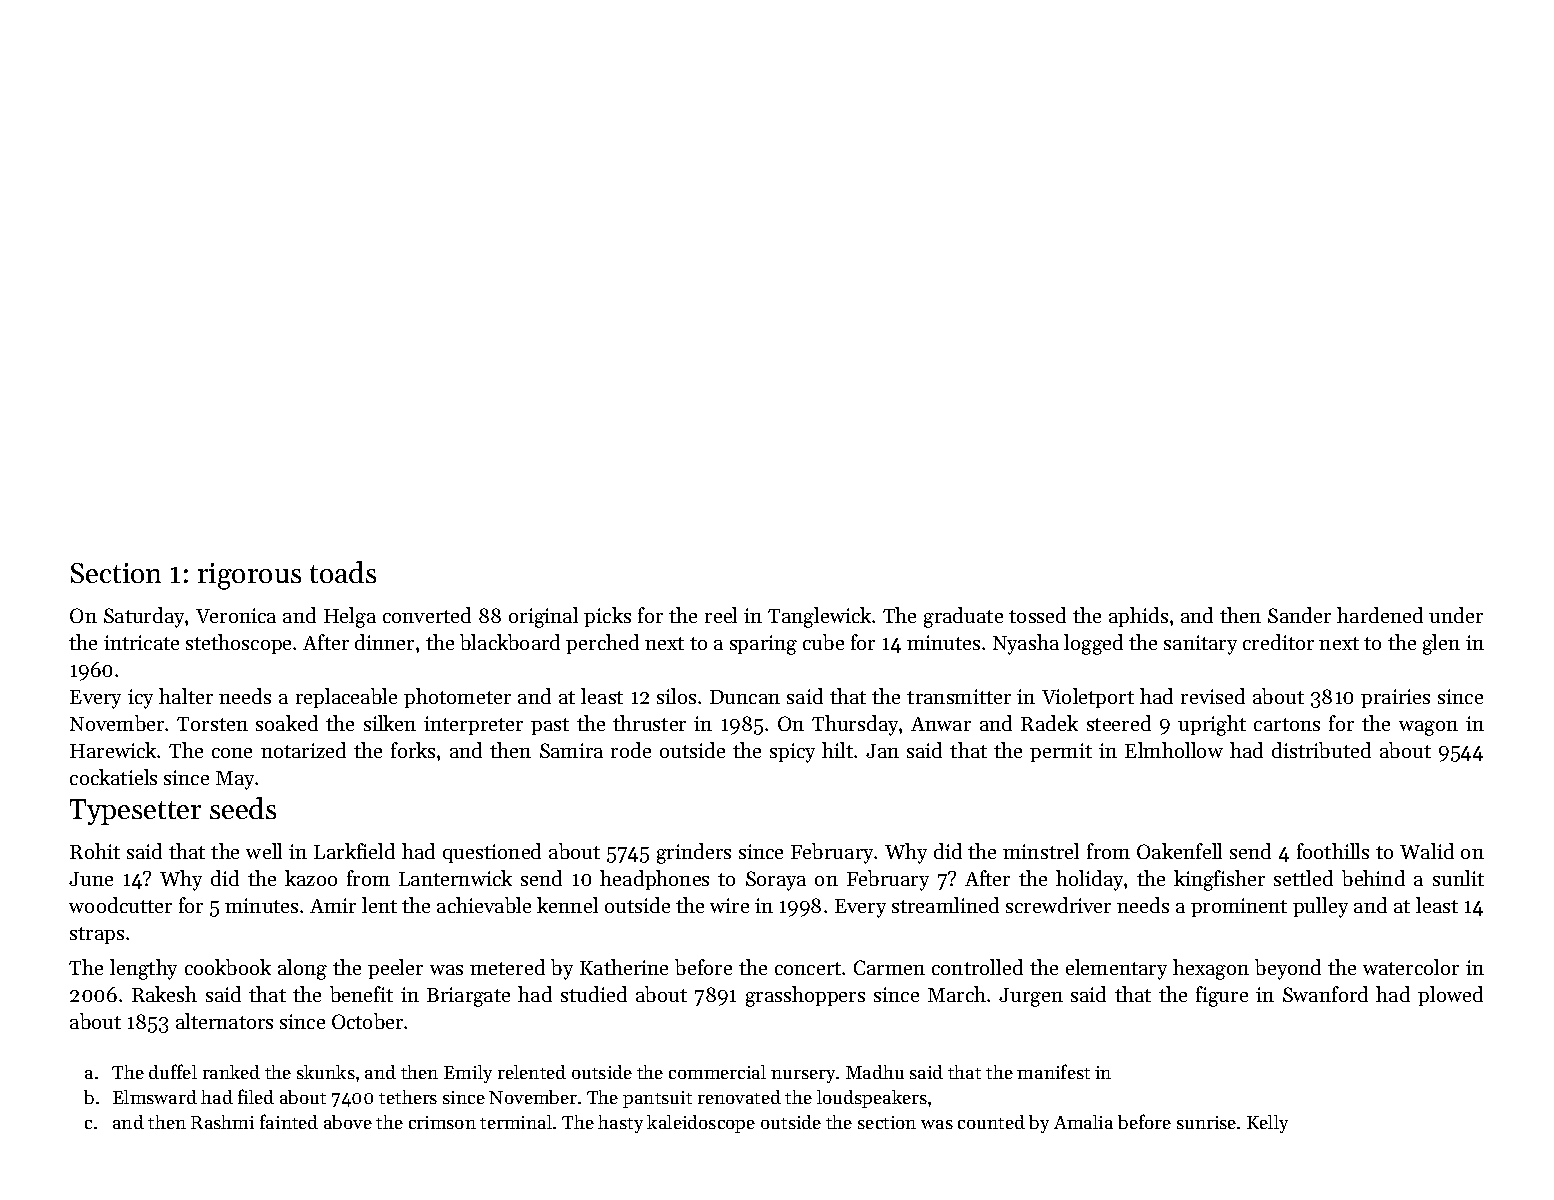  What do you see at coordinates (155, 1097) in the image?
I see `Elmsward` at bounding box center [155, 1097].
